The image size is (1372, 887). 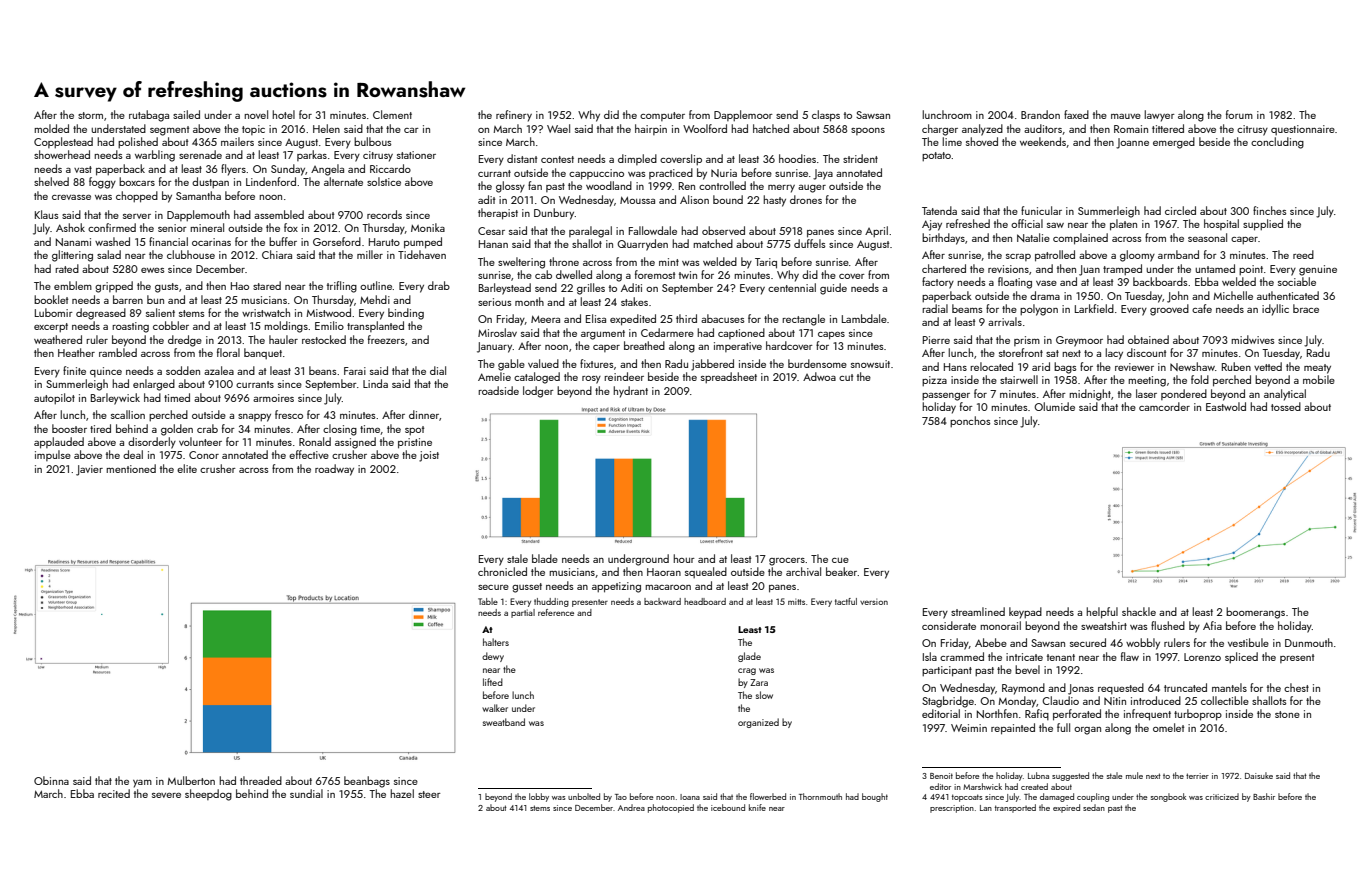 I want to click on Andrea, so click(x=631, y=807).
